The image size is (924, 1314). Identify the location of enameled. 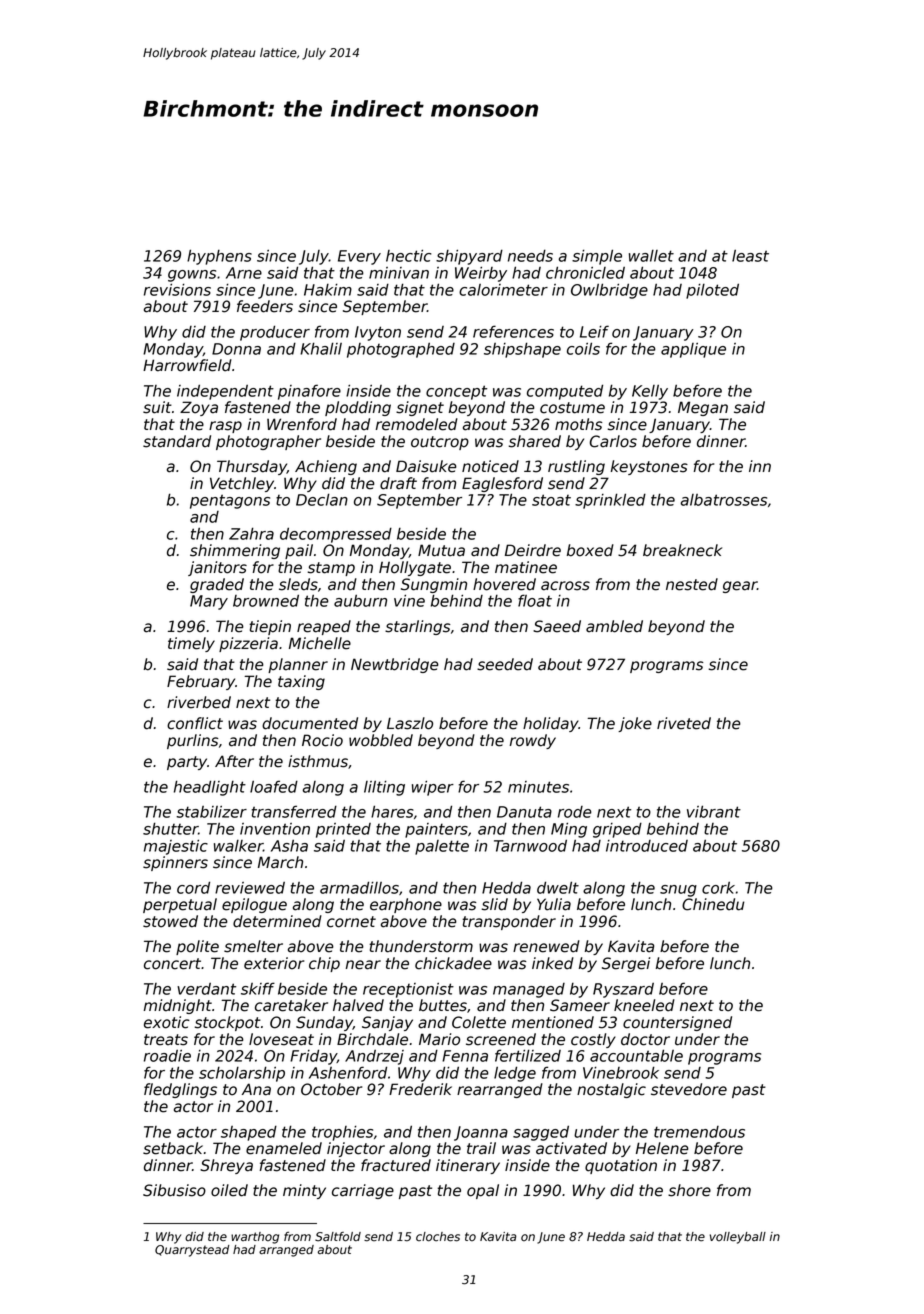
(284, 1148).
